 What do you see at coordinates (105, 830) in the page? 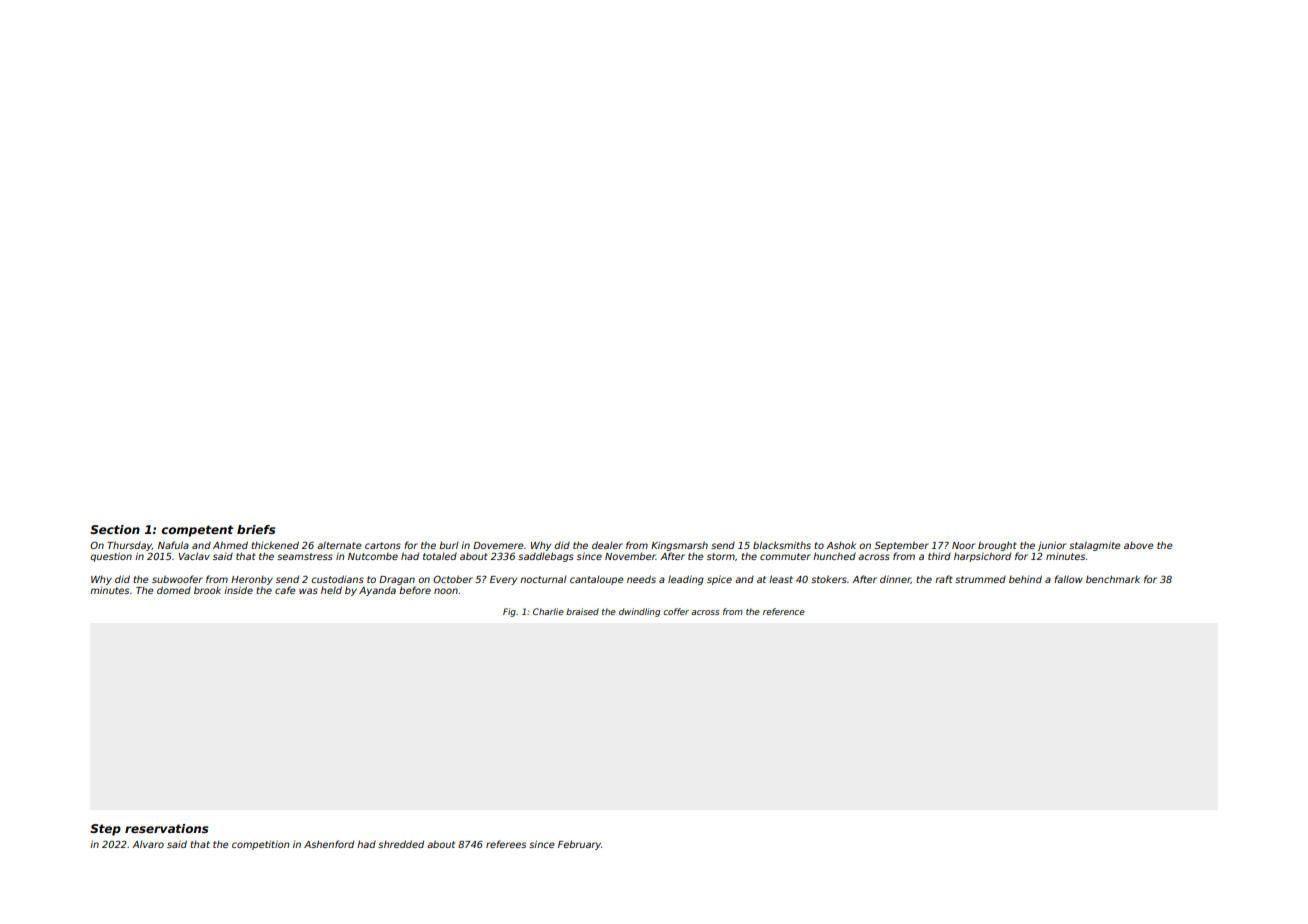
I see `Step` at bounding box center [105, 830].
